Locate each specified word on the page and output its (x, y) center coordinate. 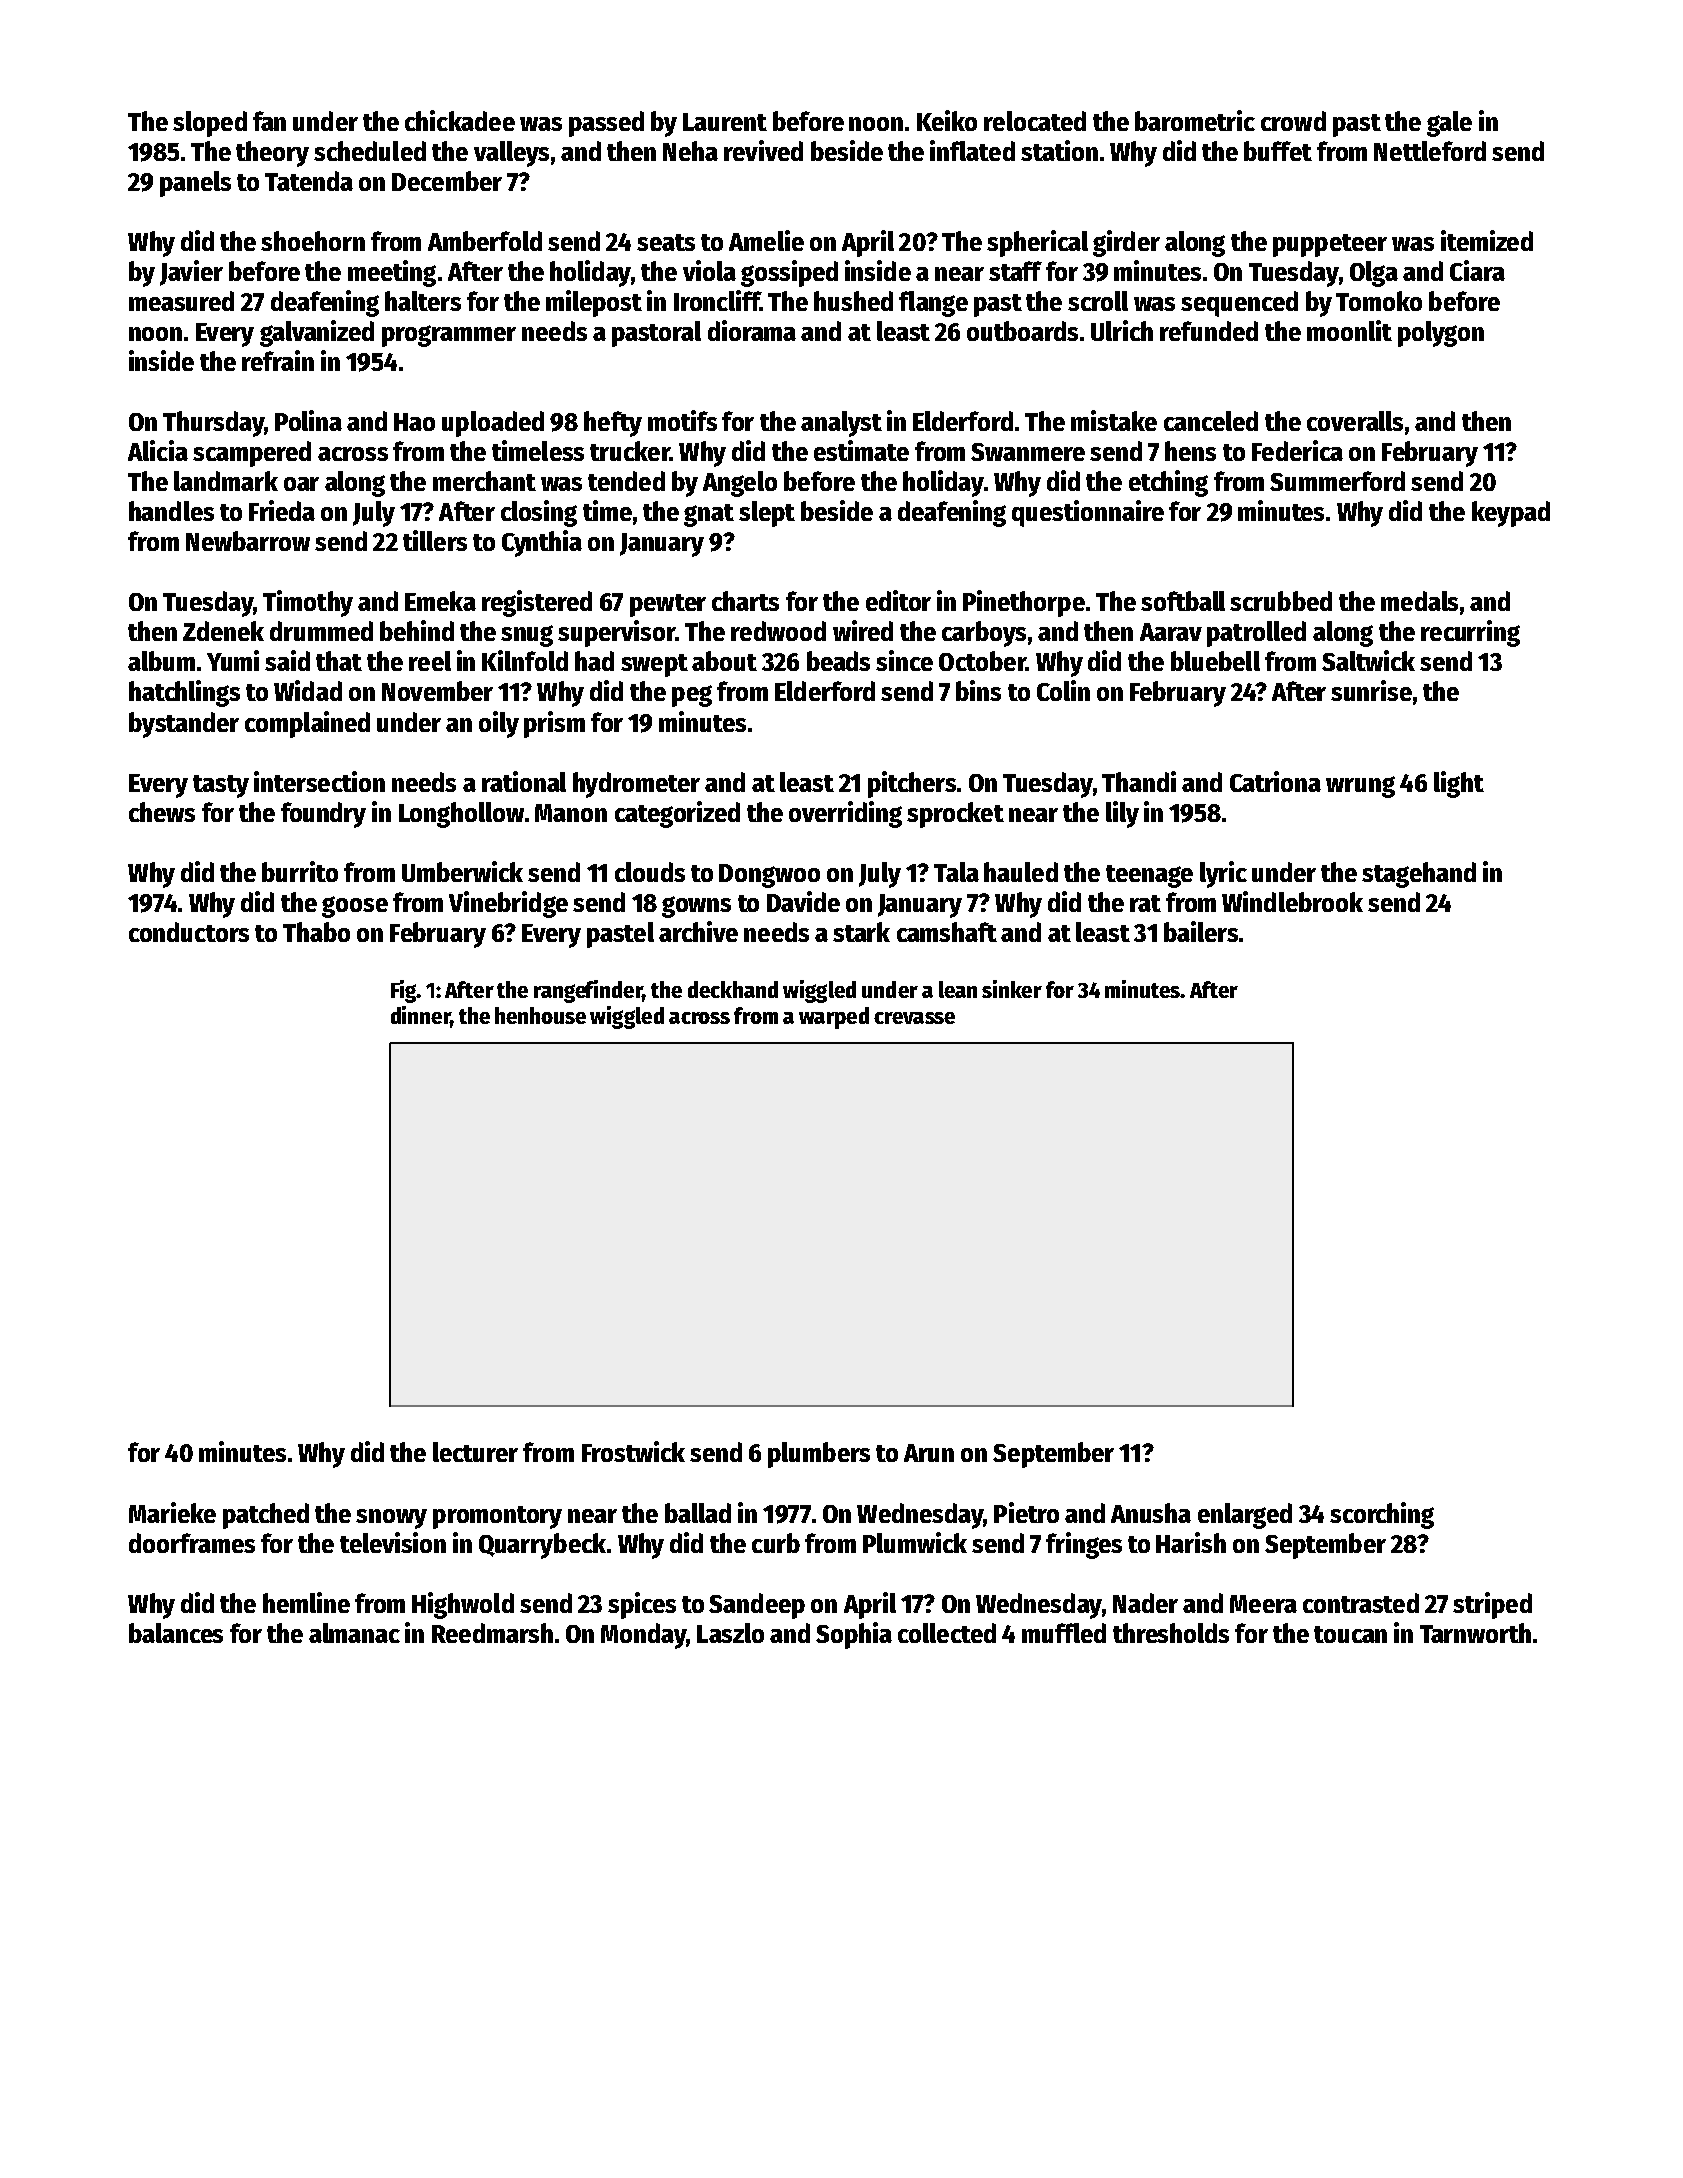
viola (709, 270)
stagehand (1419, 875)
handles (171, 511)
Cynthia (542, 543)
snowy (391, 1519)
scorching (1382, 1515)
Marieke (172, 1512)
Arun (929, 1453)
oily (499, 724)
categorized (677, 814)
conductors (189, 932)
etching (1168, 483)
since (904, 660)
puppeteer (1330, 245)
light (1459, 784)
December (447, 181)
